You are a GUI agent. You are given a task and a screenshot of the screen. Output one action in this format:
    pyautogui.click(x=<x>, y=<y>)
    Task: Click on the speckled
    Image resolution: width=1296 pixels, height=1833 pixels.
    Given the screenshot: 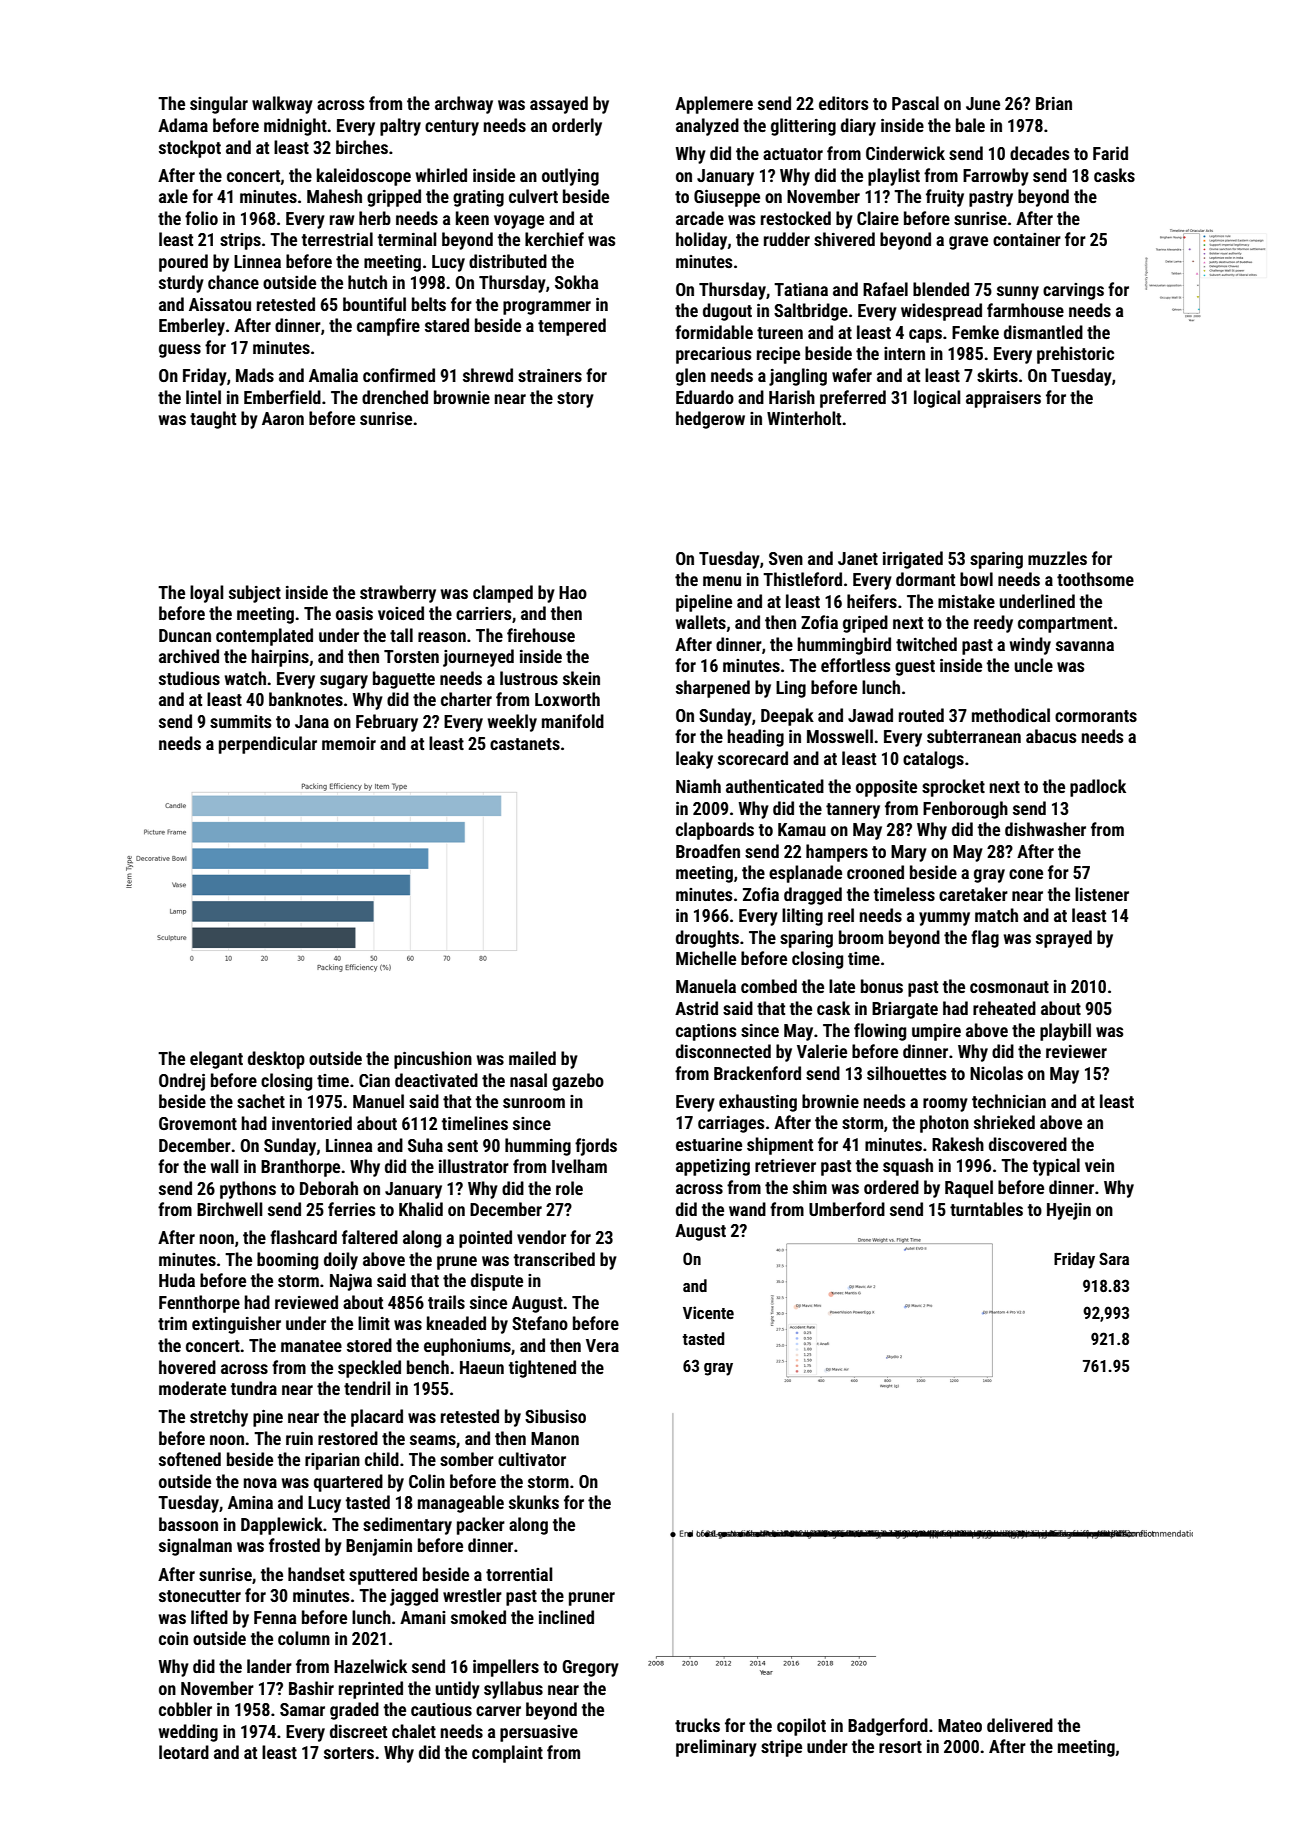 What is the action you would take?
    pyautogui.click(x=369, y=1369)
